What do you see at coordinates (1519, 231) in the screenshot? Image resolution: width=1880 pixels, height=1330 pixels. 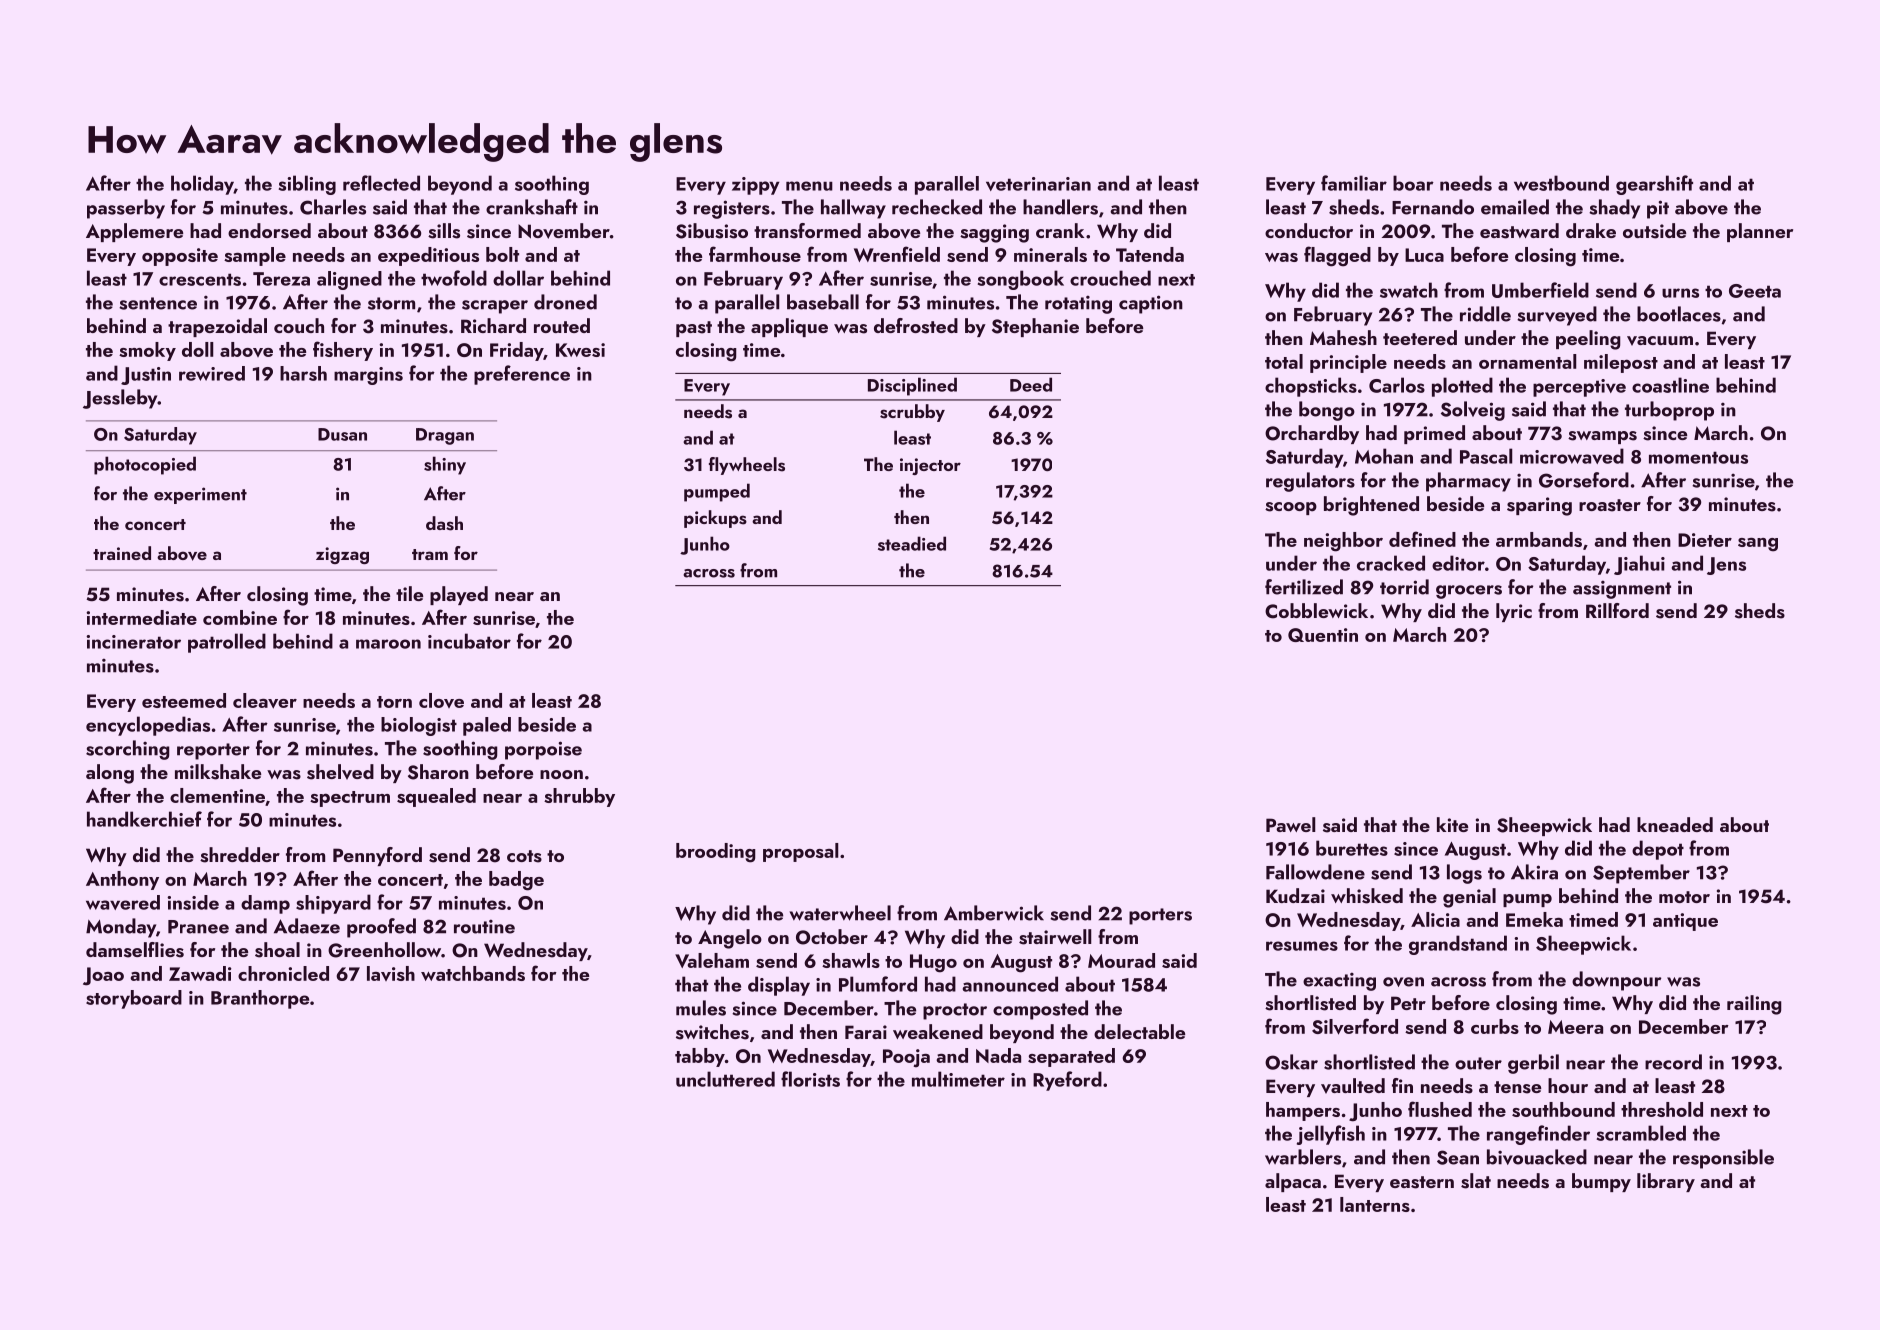 I see `eastward` at bounding box center [1519, 231].
